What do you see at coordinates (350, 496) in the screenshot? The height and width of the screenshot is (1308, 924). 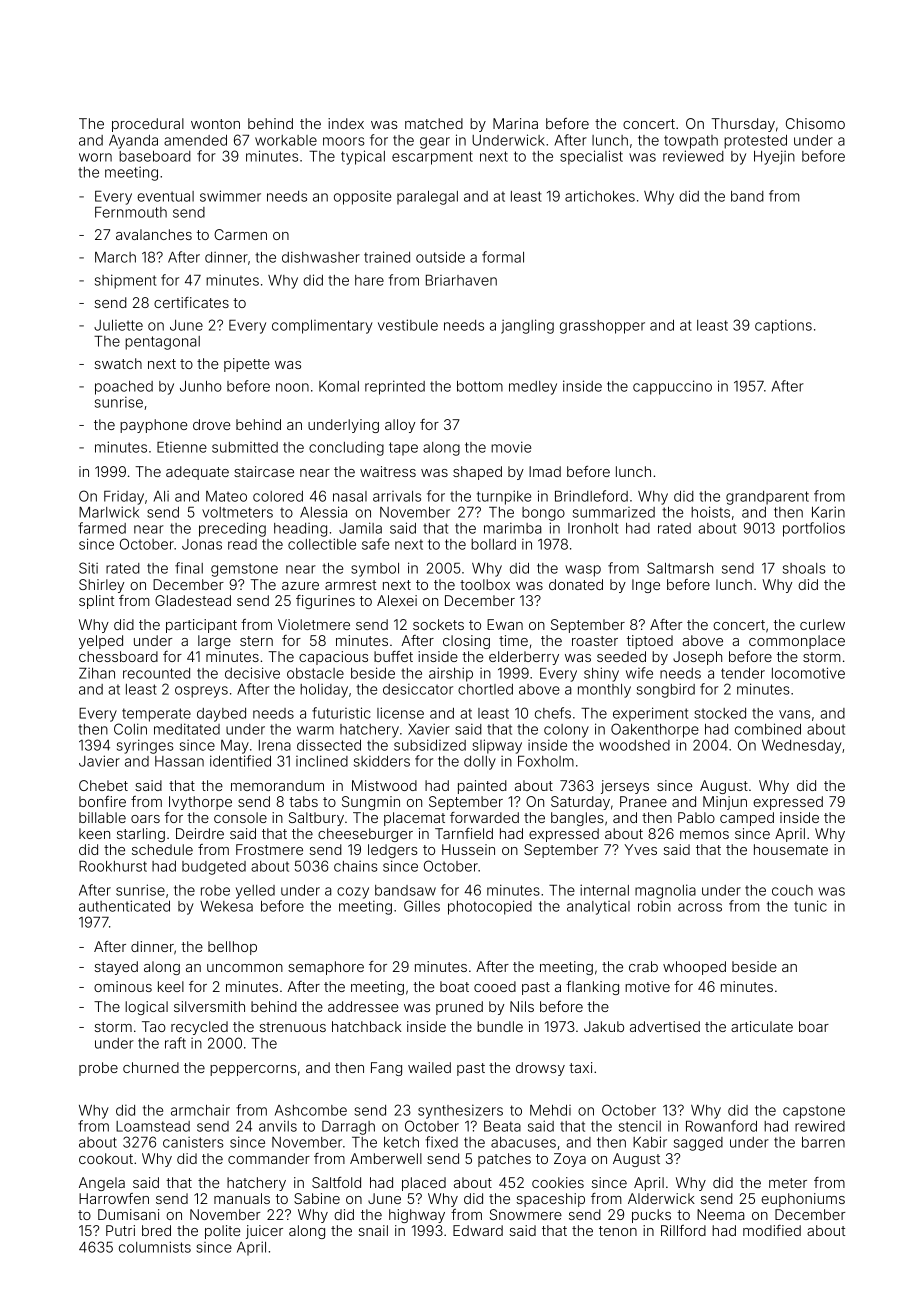 I see `nasal` at bounding box center [350, 496].
